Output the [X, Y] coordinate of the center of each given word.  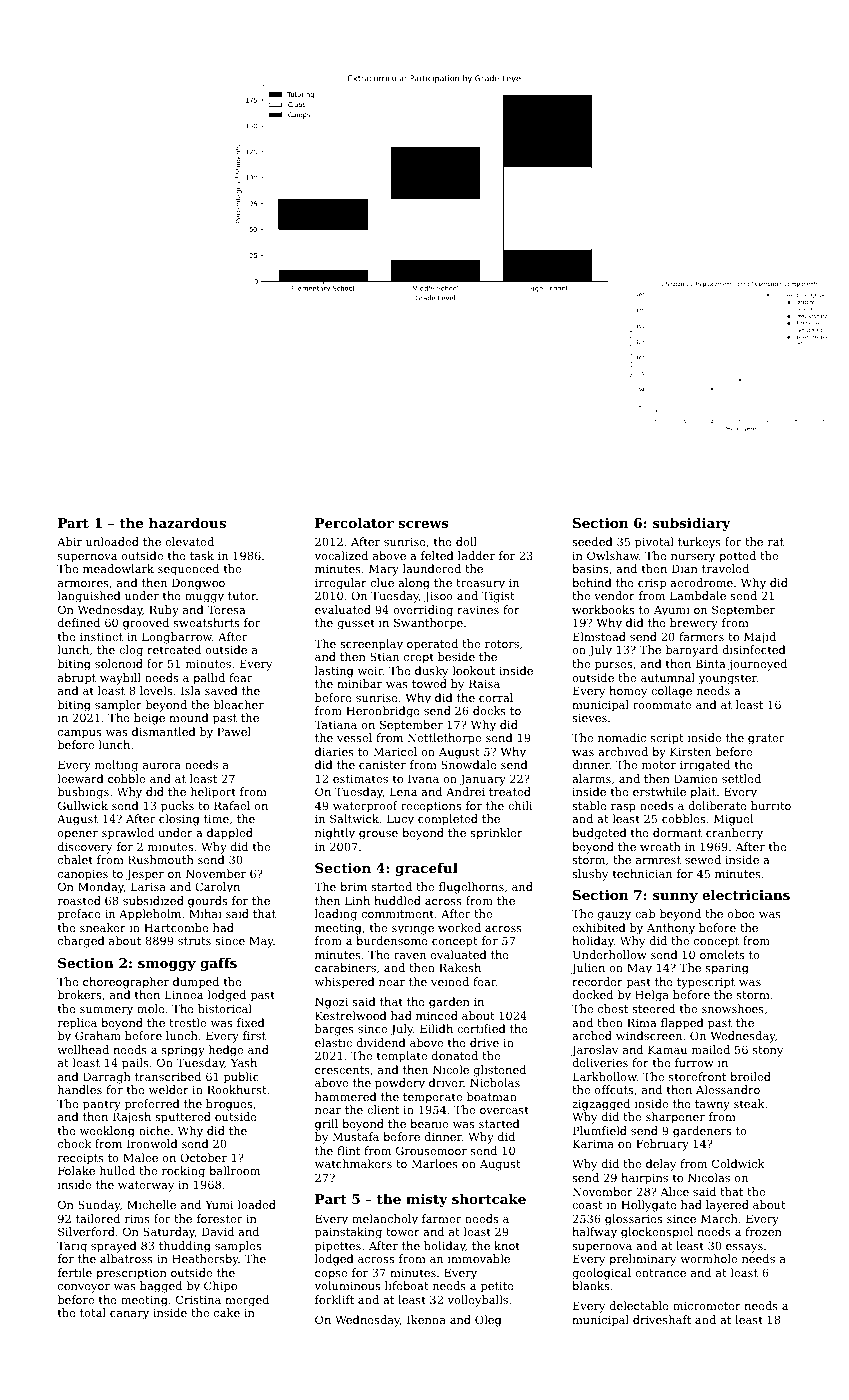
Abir [69, 541]
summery [106, 1011]
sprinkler [496, 834]
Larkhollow [605, 1076]
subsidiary [692, 524]
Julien [588, 969]
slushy [590, 875]
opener [78, 835]
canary [129, 1315]
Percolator [354, 522]
